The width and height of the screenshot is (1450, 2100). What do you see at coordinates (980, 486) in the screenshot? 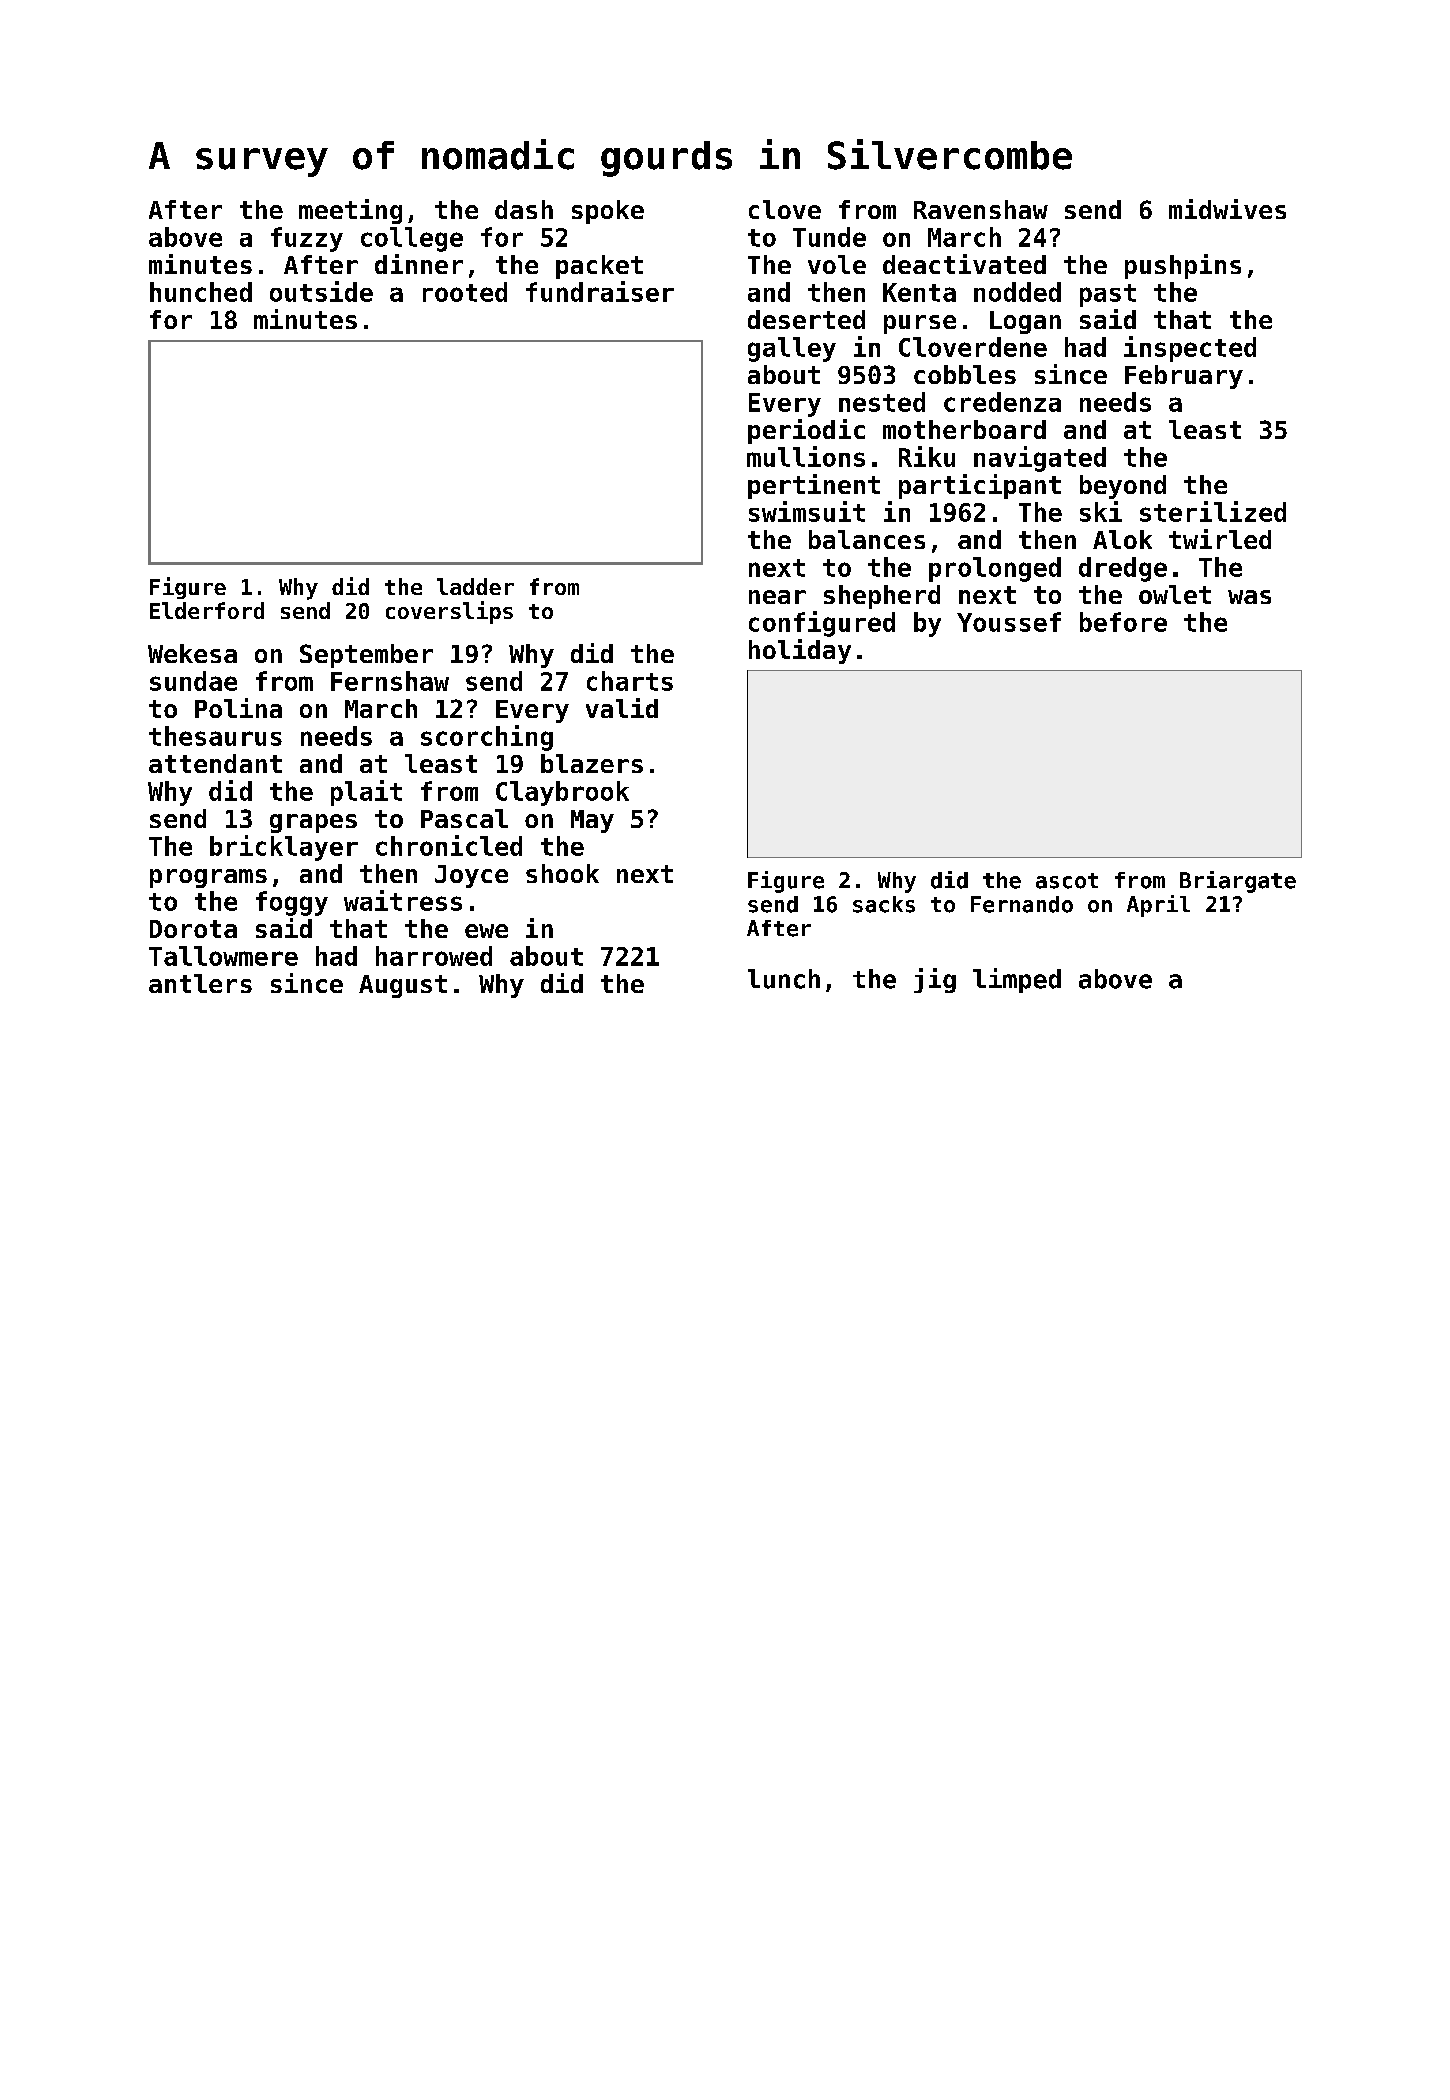
I see `participant` at bounding box center [980, 486].
